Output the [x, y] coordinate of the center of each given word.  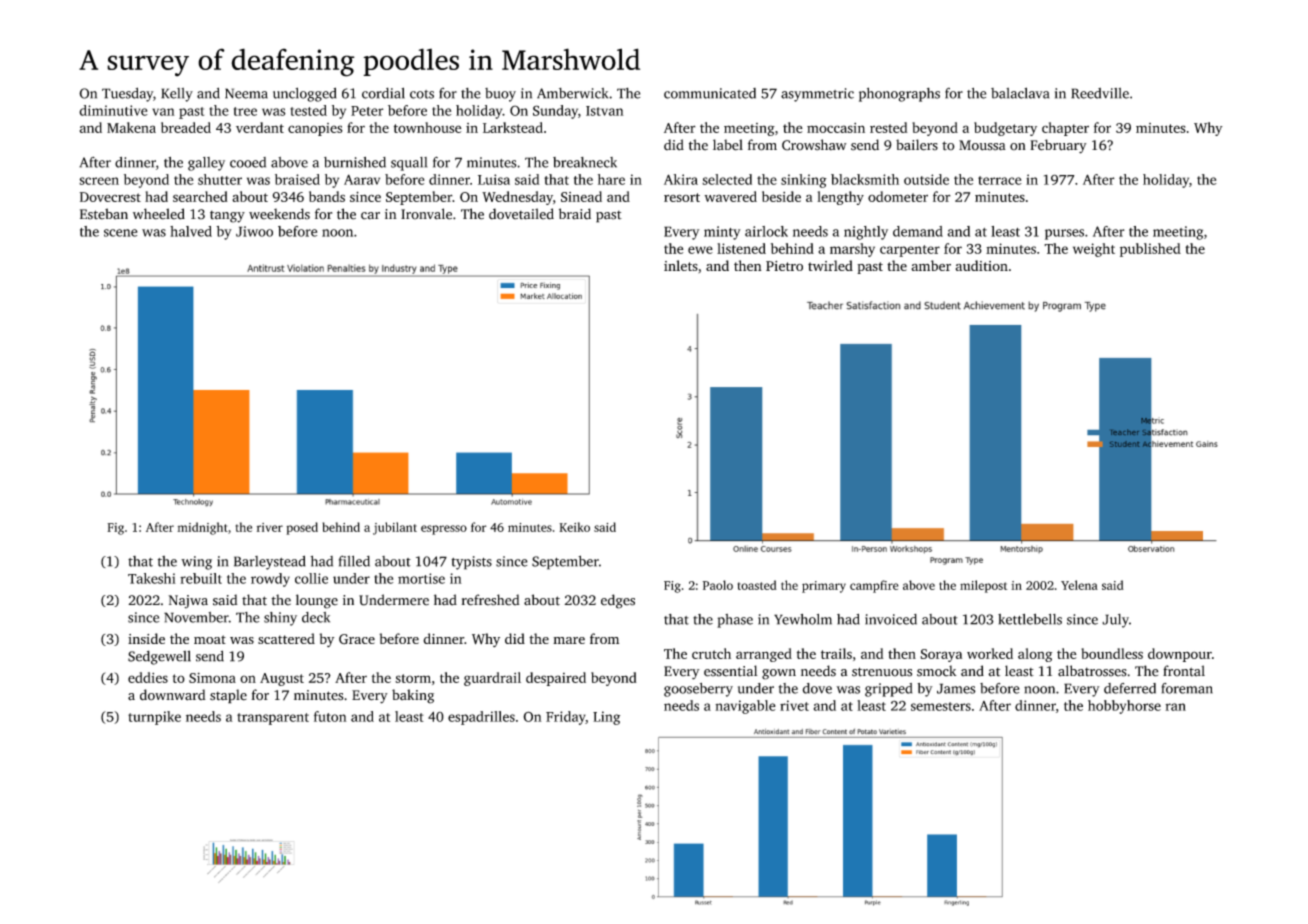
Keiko [574, 527]
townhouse [428, 127]
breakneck [585, 162]
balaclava [1020, 93]
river [270, 527]
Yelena [1079, 585]
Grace [357, 639]
